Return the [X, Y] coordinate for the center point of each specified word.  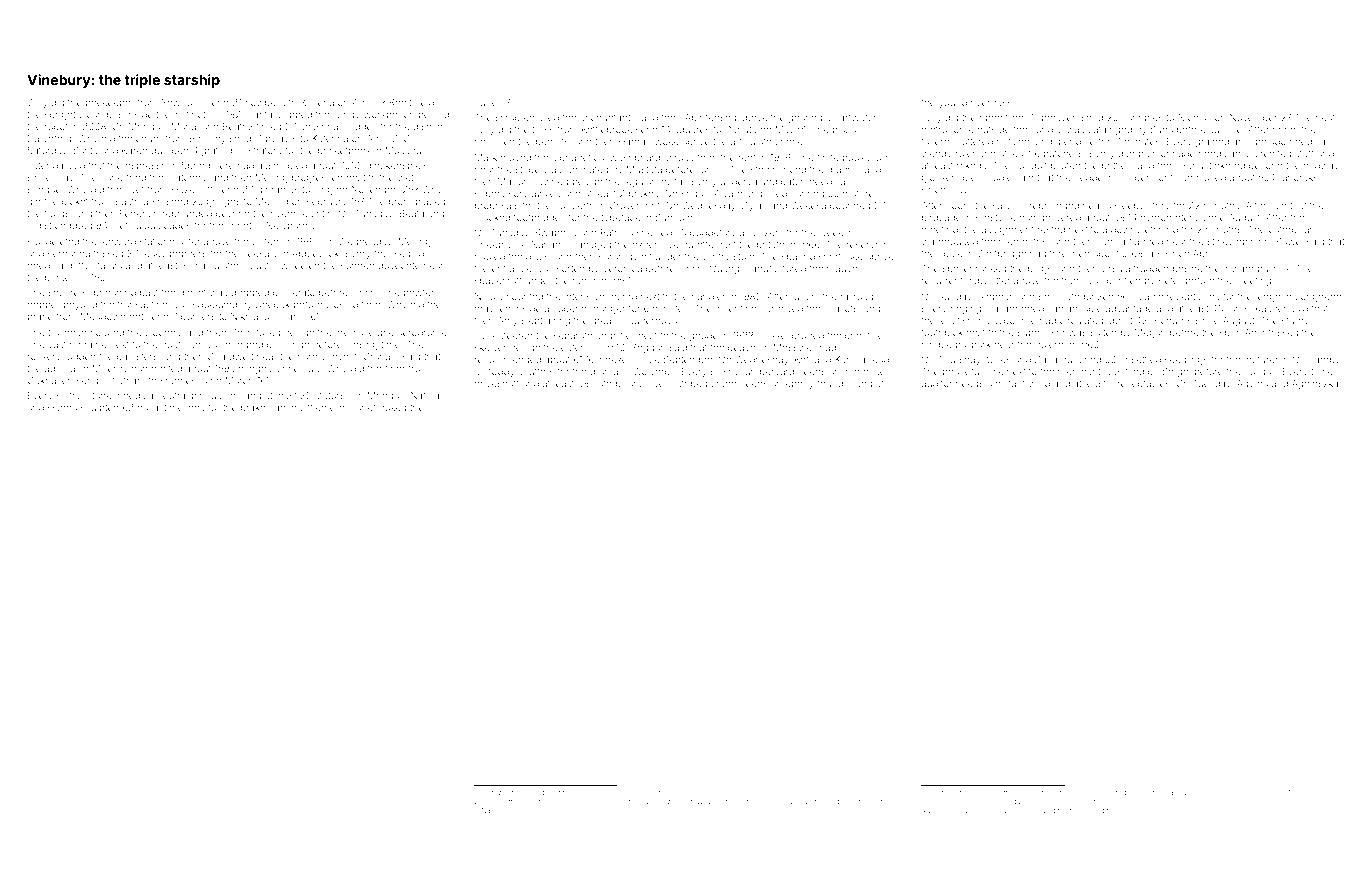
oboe [991, 117]
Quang [724, 269]
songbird [530, 793]
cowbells [265, 102]
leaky [154, 254]
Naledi [492, 810]
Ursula [1116, 268]
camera [1219, 793]
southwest [496, 792]
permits [552, 142]
